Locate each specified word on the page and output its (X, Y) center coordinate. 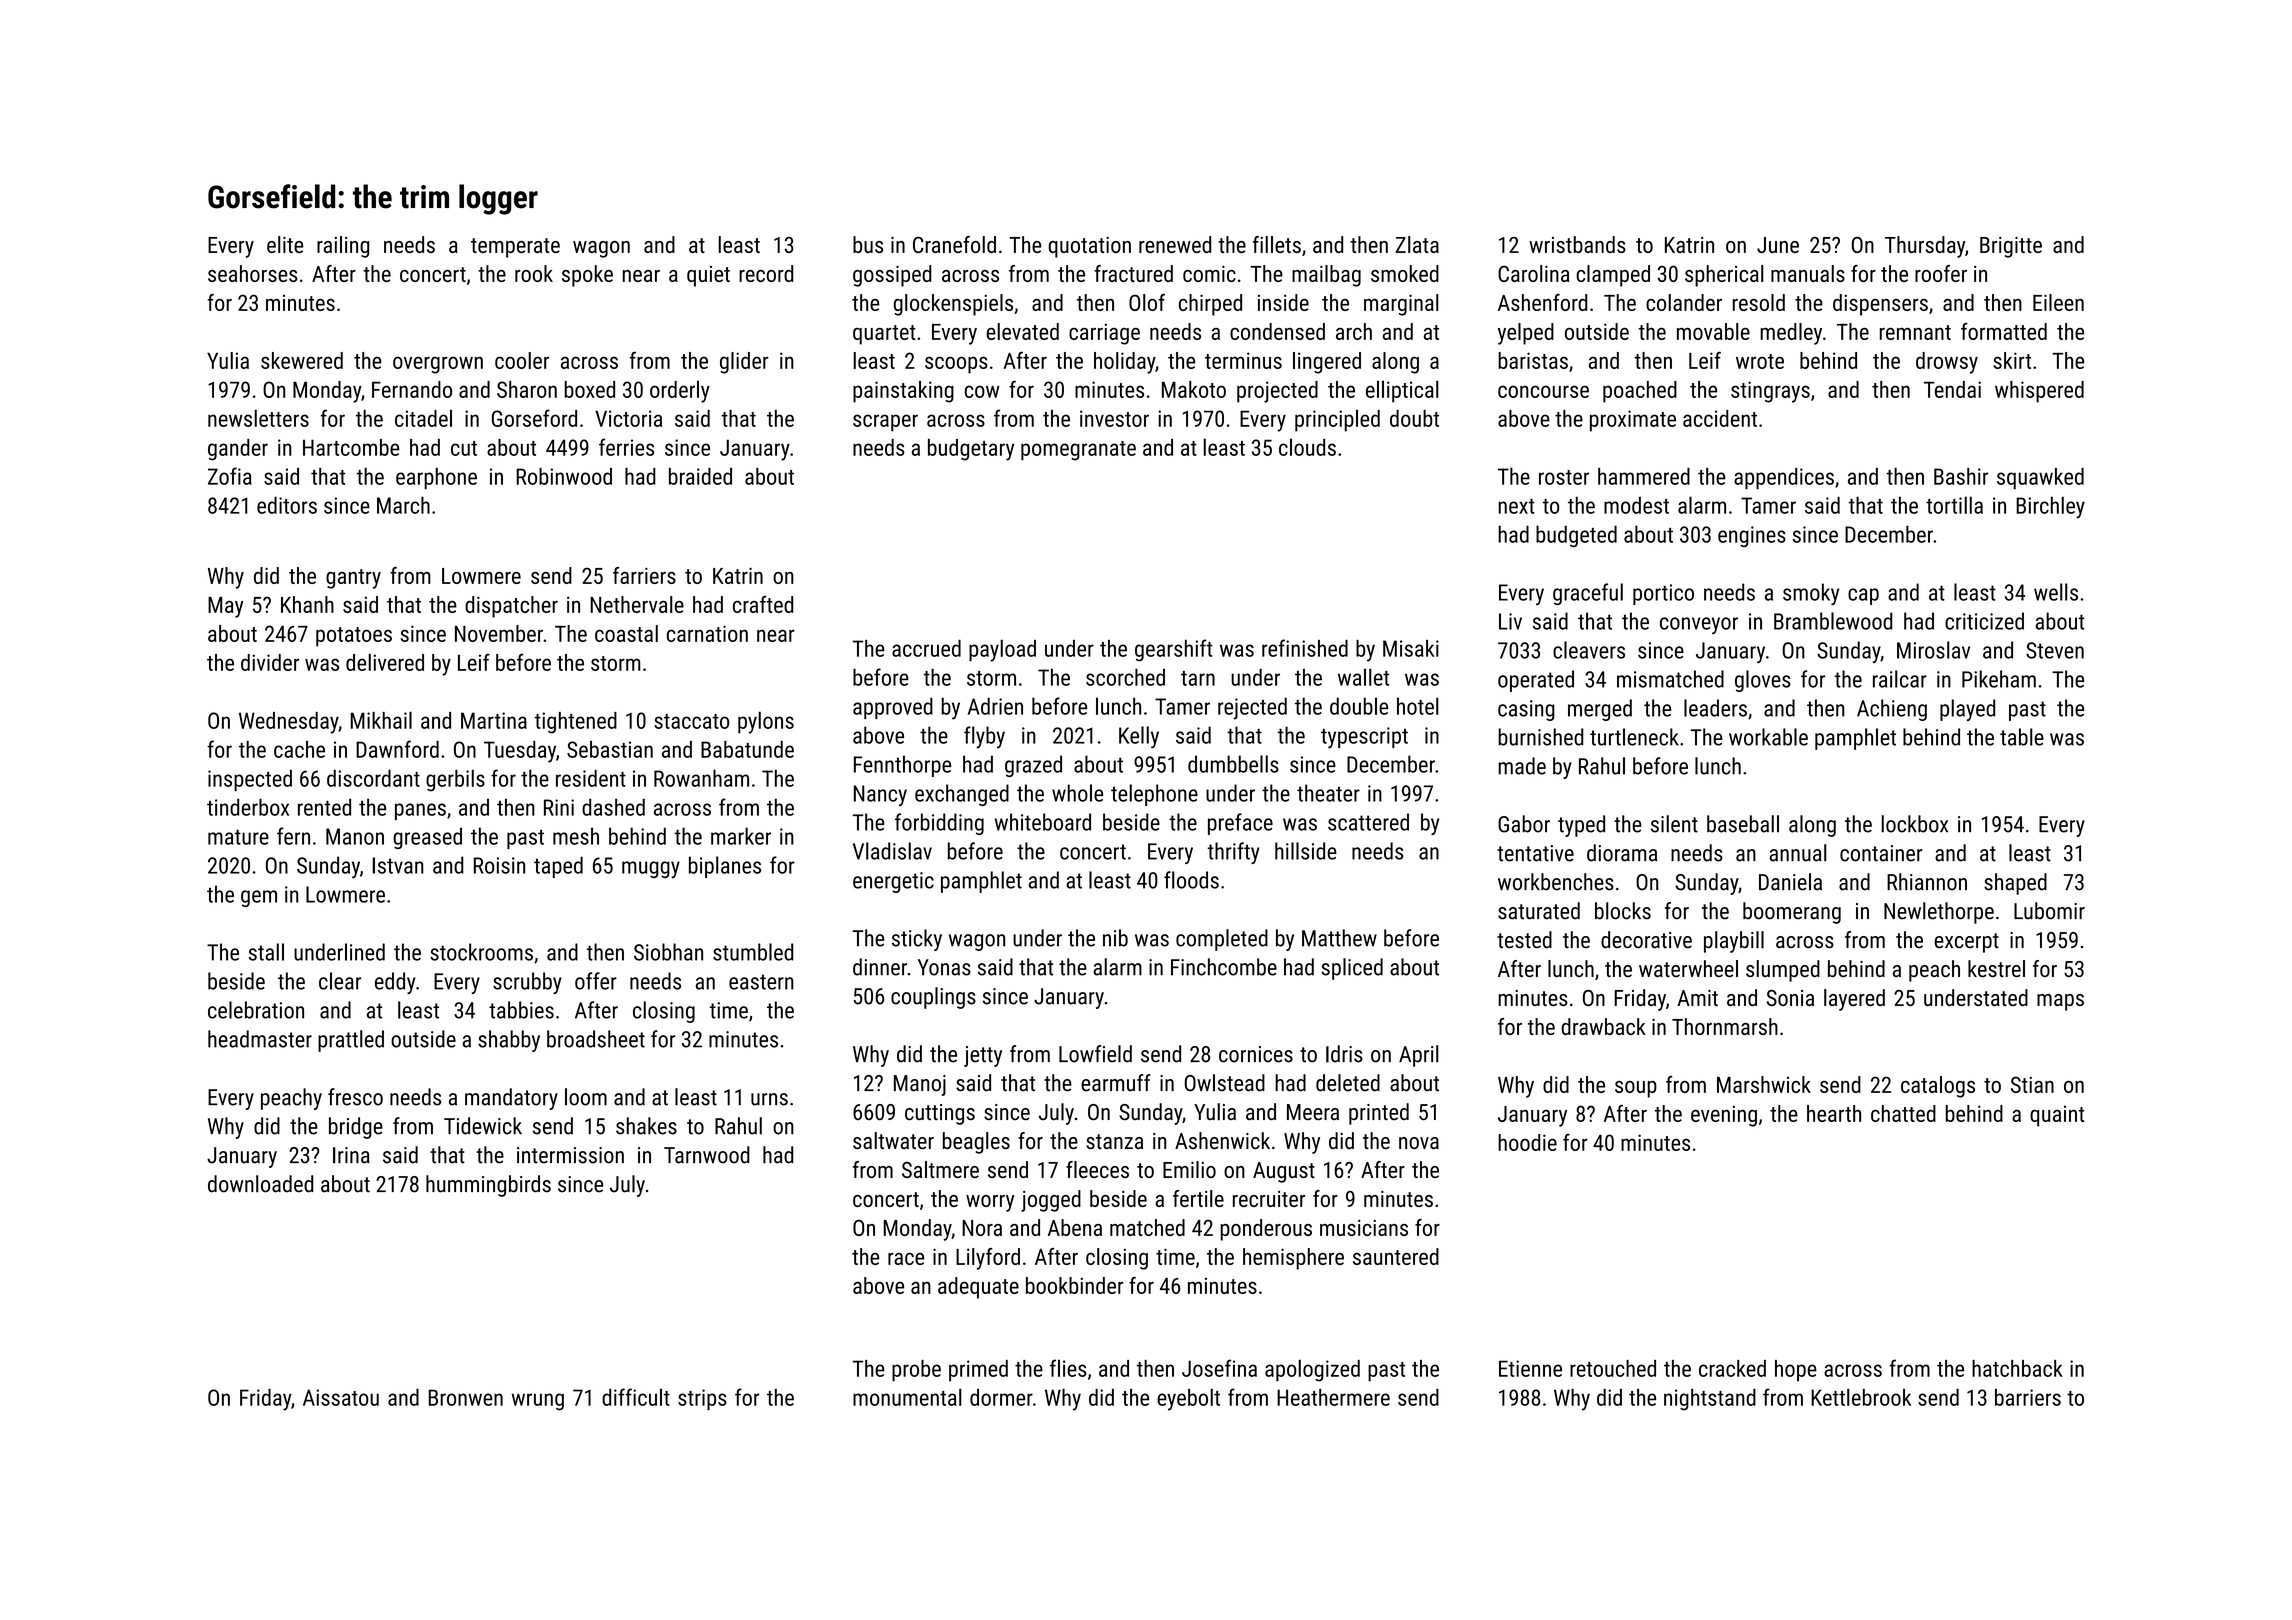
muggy (651, 870)
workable (1768, 737)
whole (1077, 793)
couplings (933, 998)
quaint (2057, 1116)
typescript (1364, 738)
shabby (509, 1041)
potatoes (354, 637)
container (1881, 853)
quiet (708, 276)
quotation (1090, 247)
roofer (1941, 273)
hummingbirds (488, 1186)
